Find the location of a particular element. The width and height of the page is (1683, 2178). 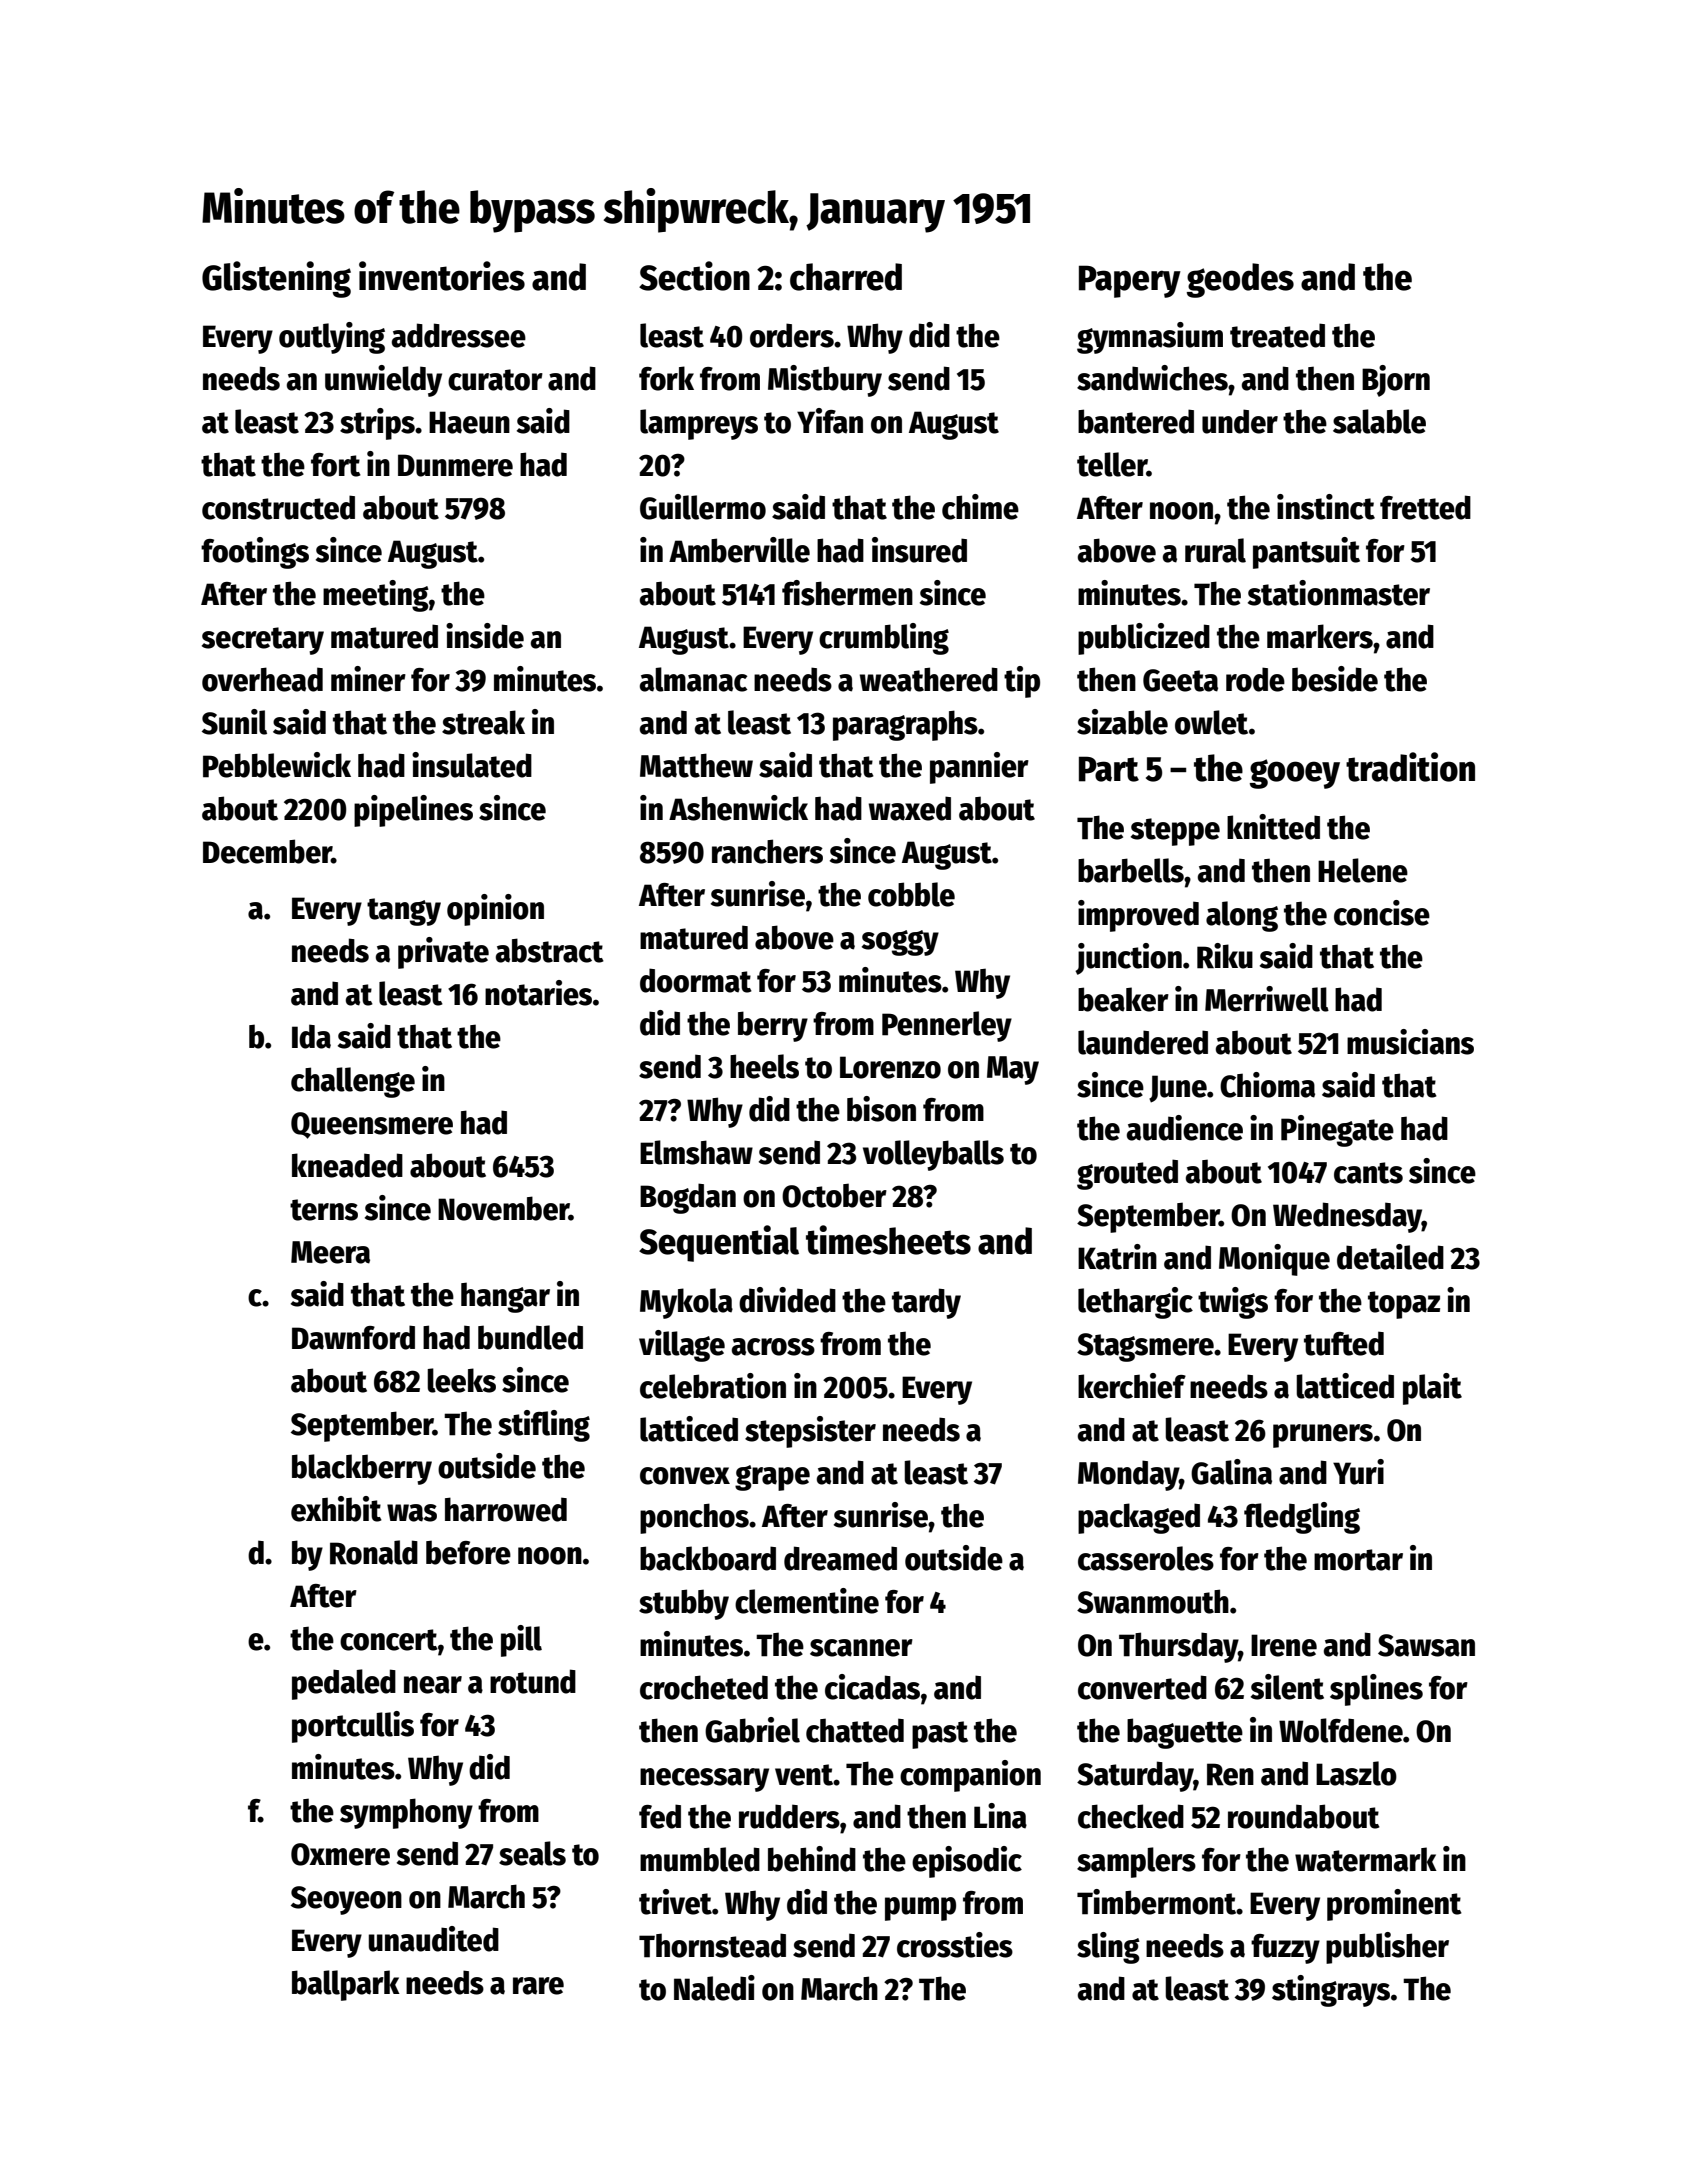

Helene is located at coordinates (1363, 870).
